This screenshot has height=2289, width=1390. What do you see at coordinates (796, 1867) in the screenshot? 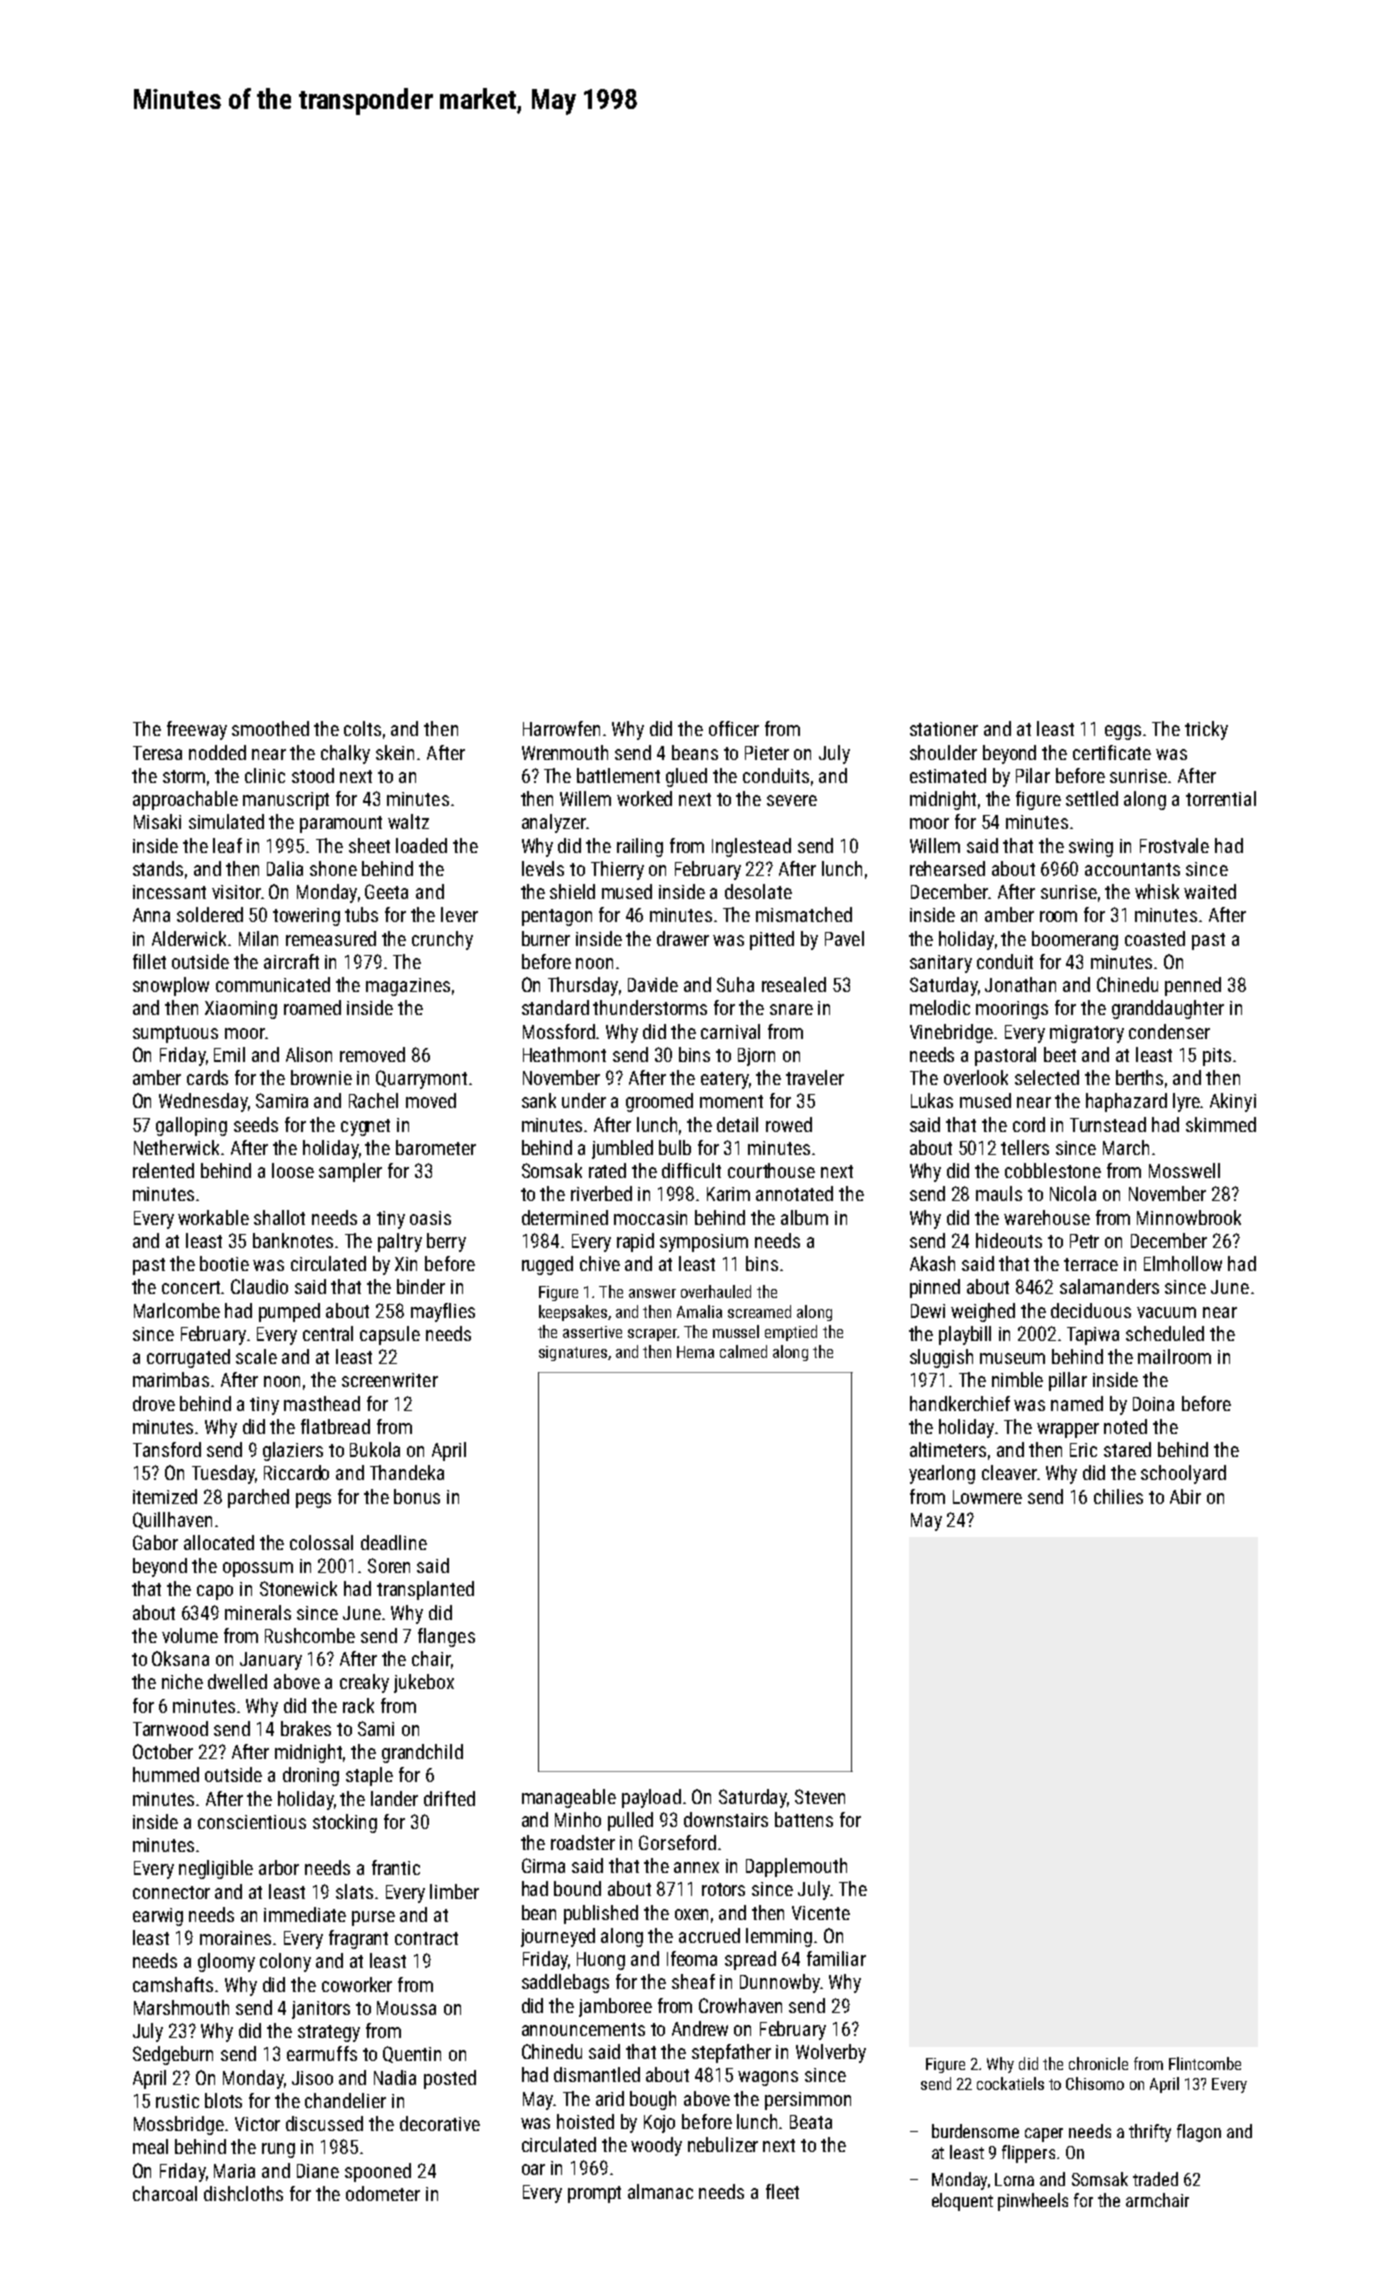
I see `Dapplemouth` at bounding box center [796, 1867].
